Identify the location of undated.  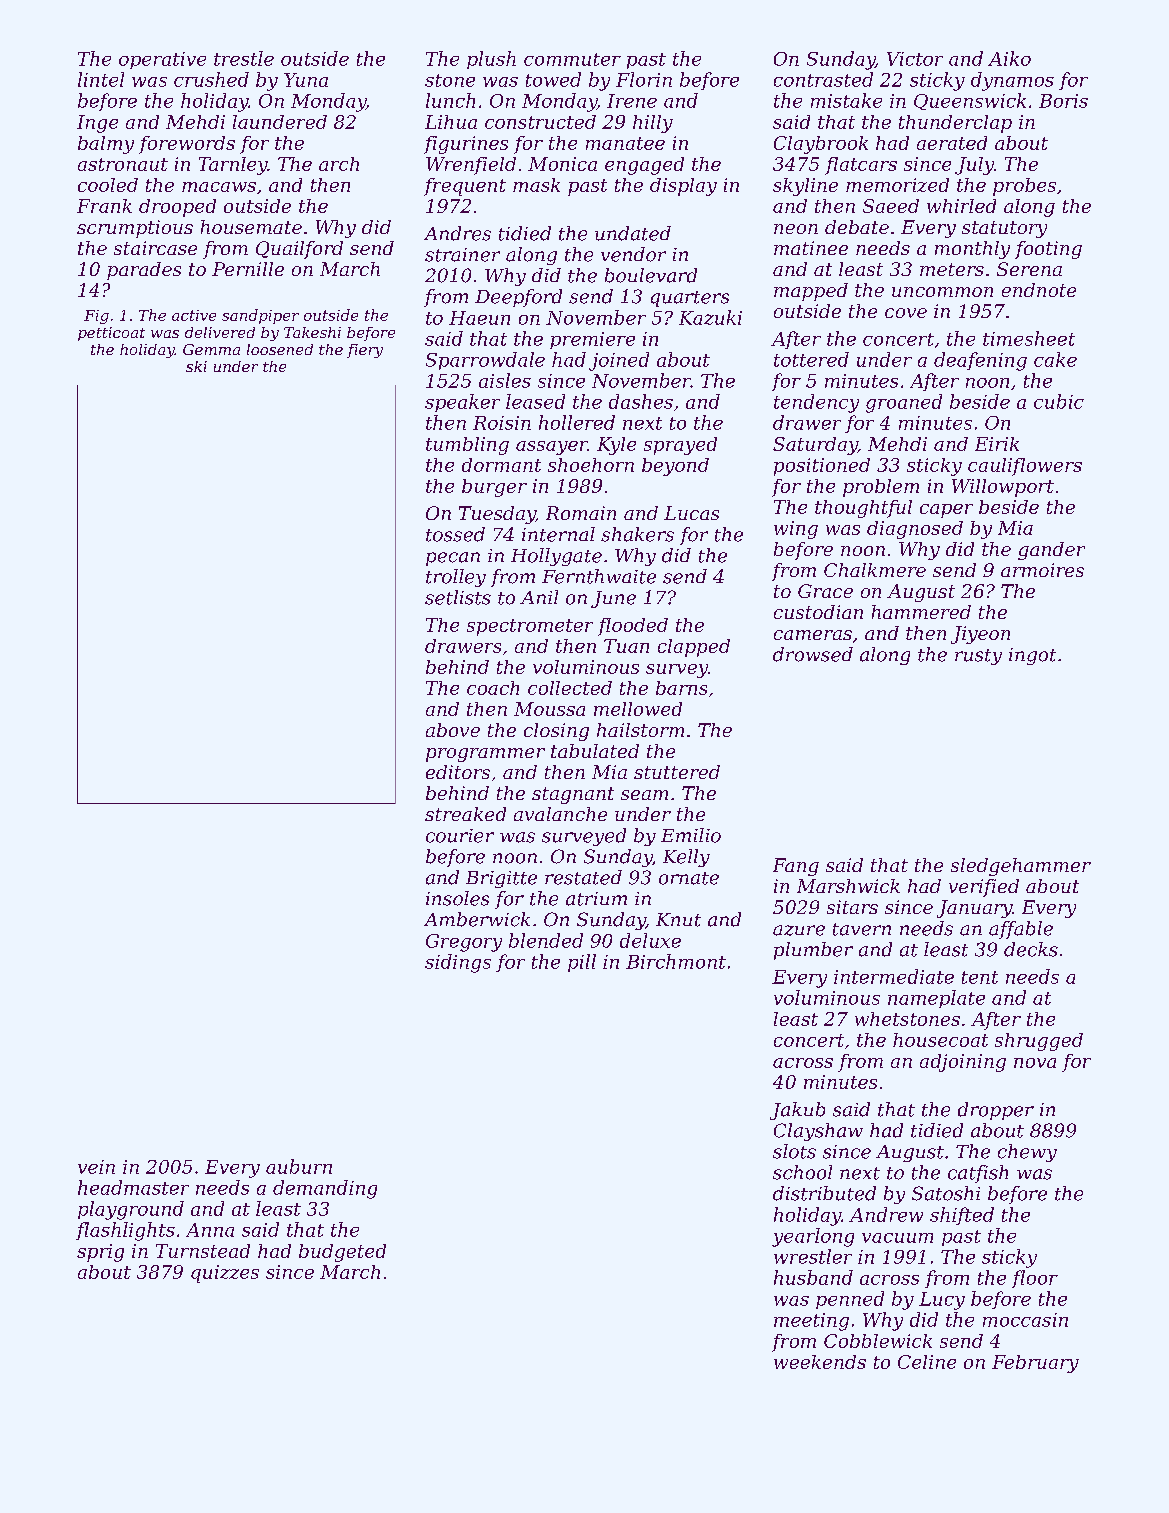
(633, 233).
